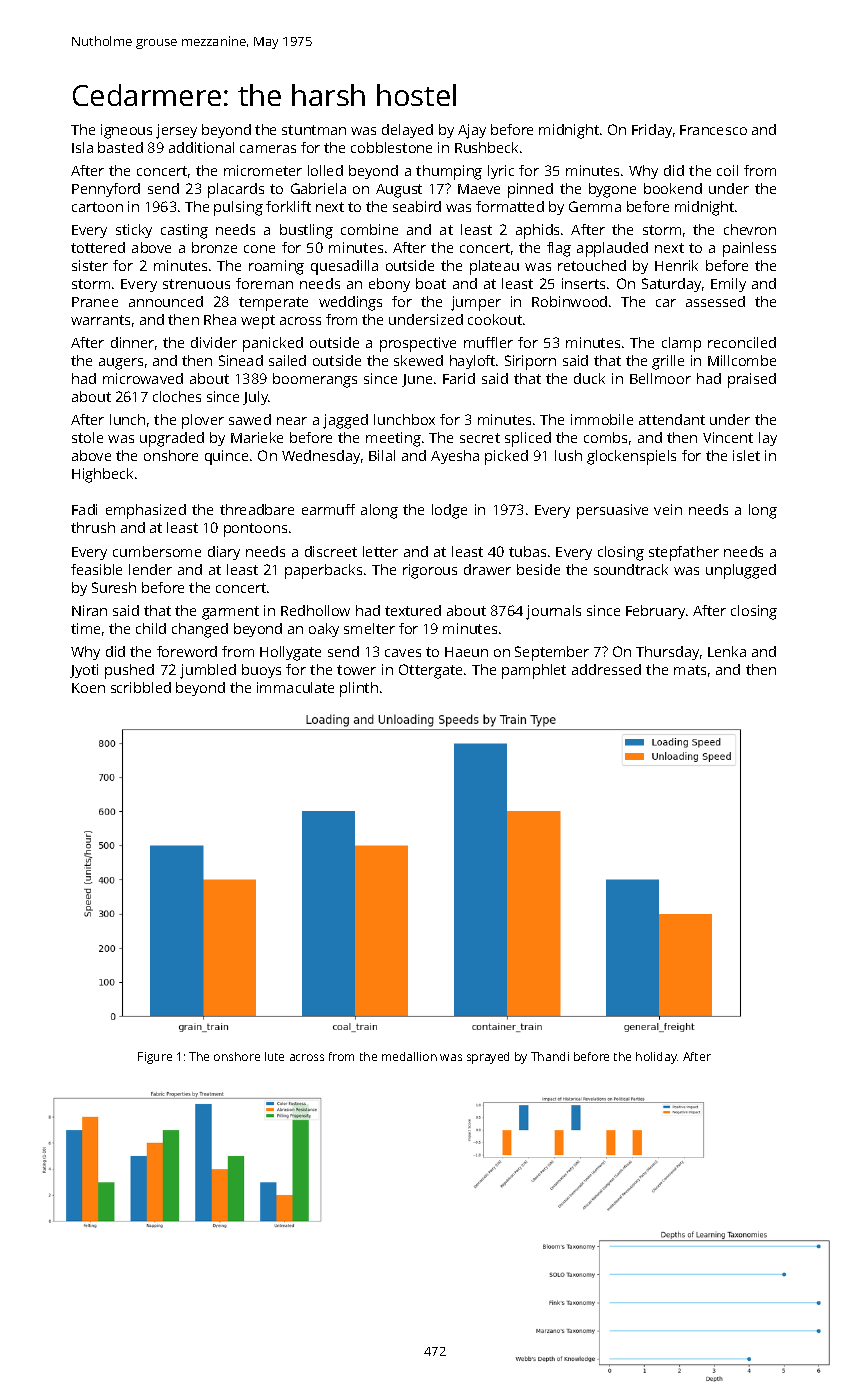 The width and height of the document is (849, 1400). I want to click on immaculate, so click(295, 687).
